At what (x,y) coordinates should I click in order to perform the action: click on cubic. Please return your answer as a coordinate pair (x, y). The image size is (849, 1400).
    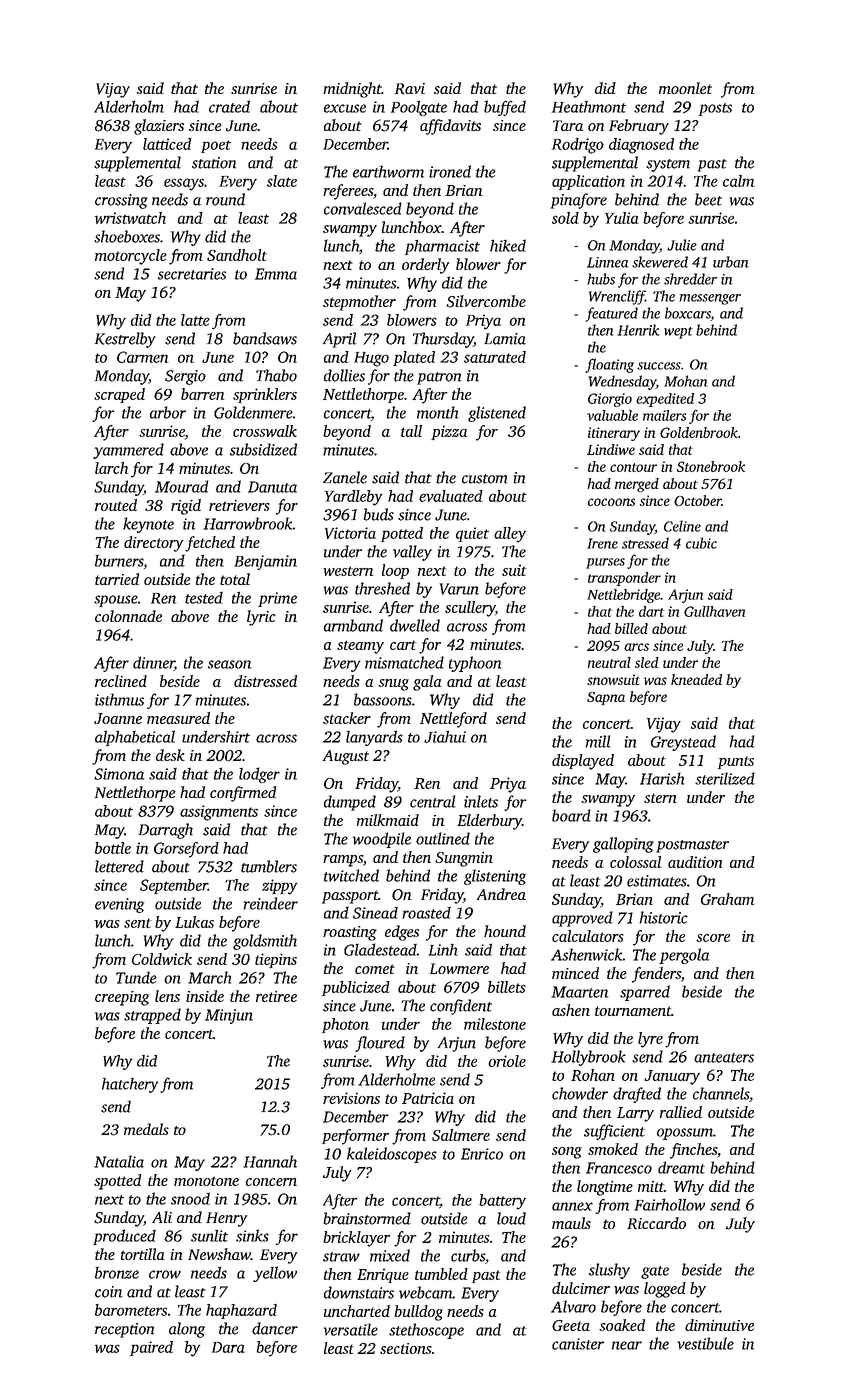
    Looking at the image, I should click on (701, 543).
